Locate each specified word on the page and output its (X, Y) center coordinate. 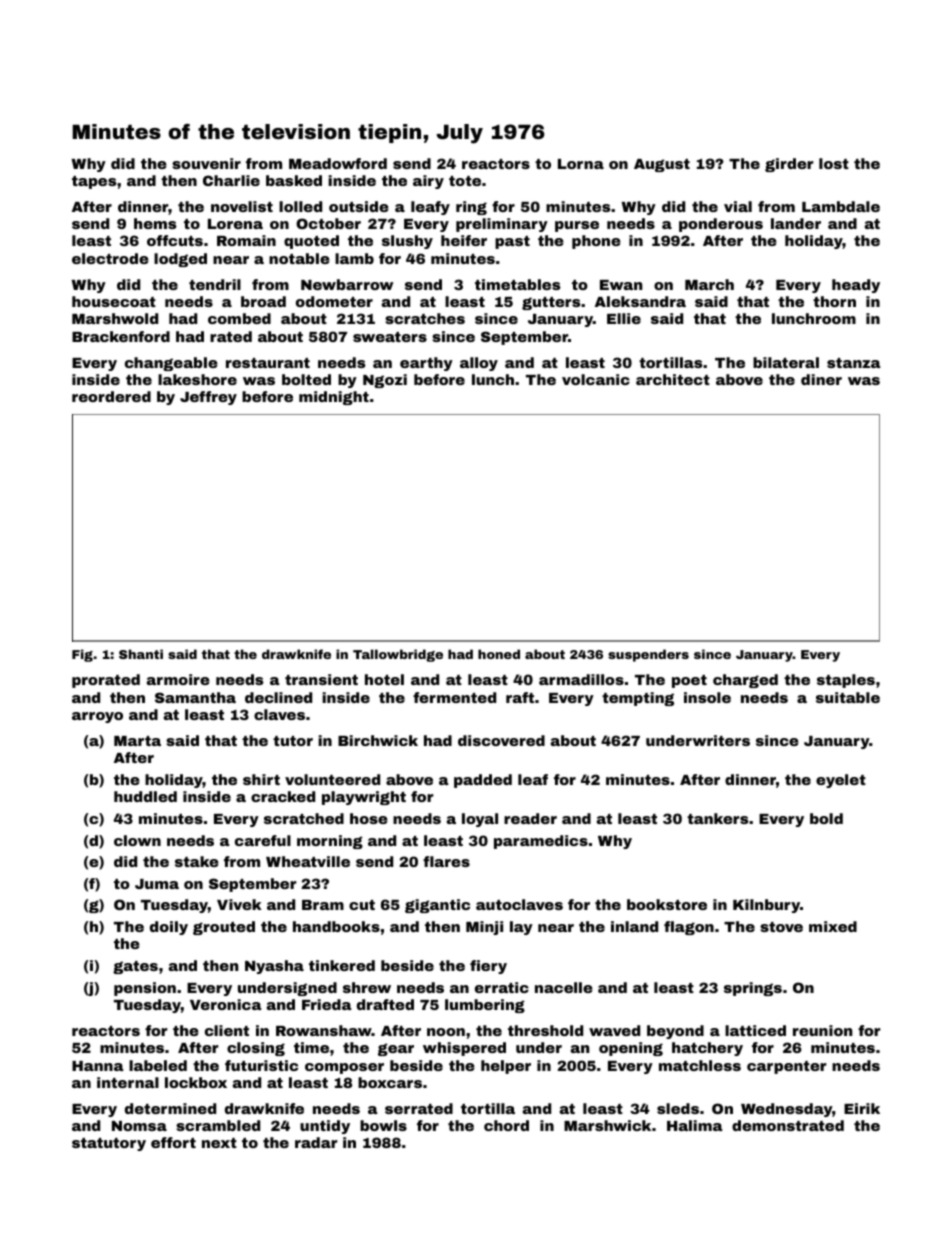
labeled (158, 1065)
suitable (848, 697)
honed (499, 654)
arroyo (97, 717)
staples (846, 681)
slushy (407, 242)
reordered (111, 396)
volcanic (596, 379)
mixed (833, 926)
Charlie (231, 180)
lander (796, 223)
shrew (367, 987)
